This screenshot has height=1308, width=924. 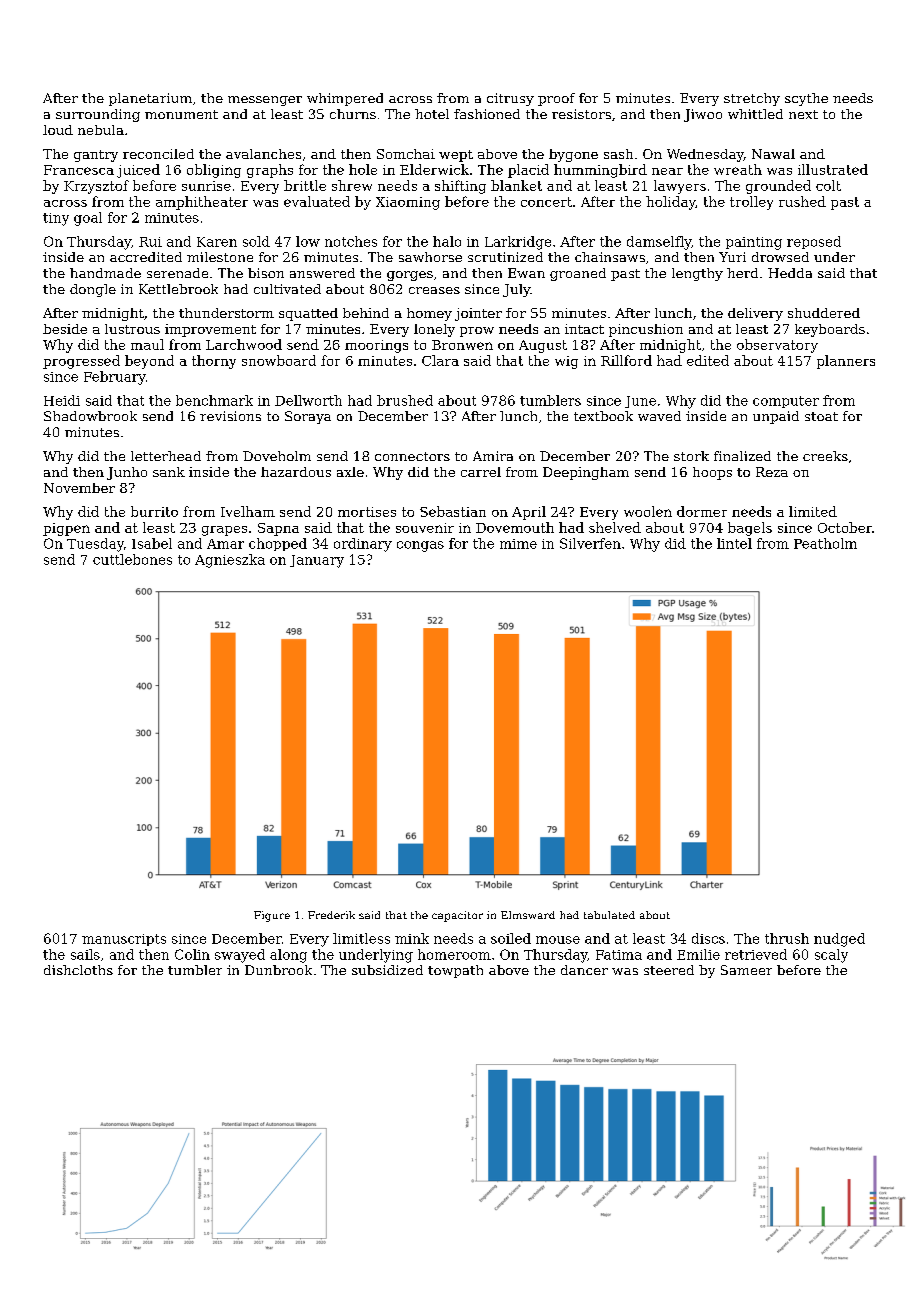 What do you see at coordinates (124, 940) in the screenshot?
I see `manuscripts` at bounding box center [124, 940].
